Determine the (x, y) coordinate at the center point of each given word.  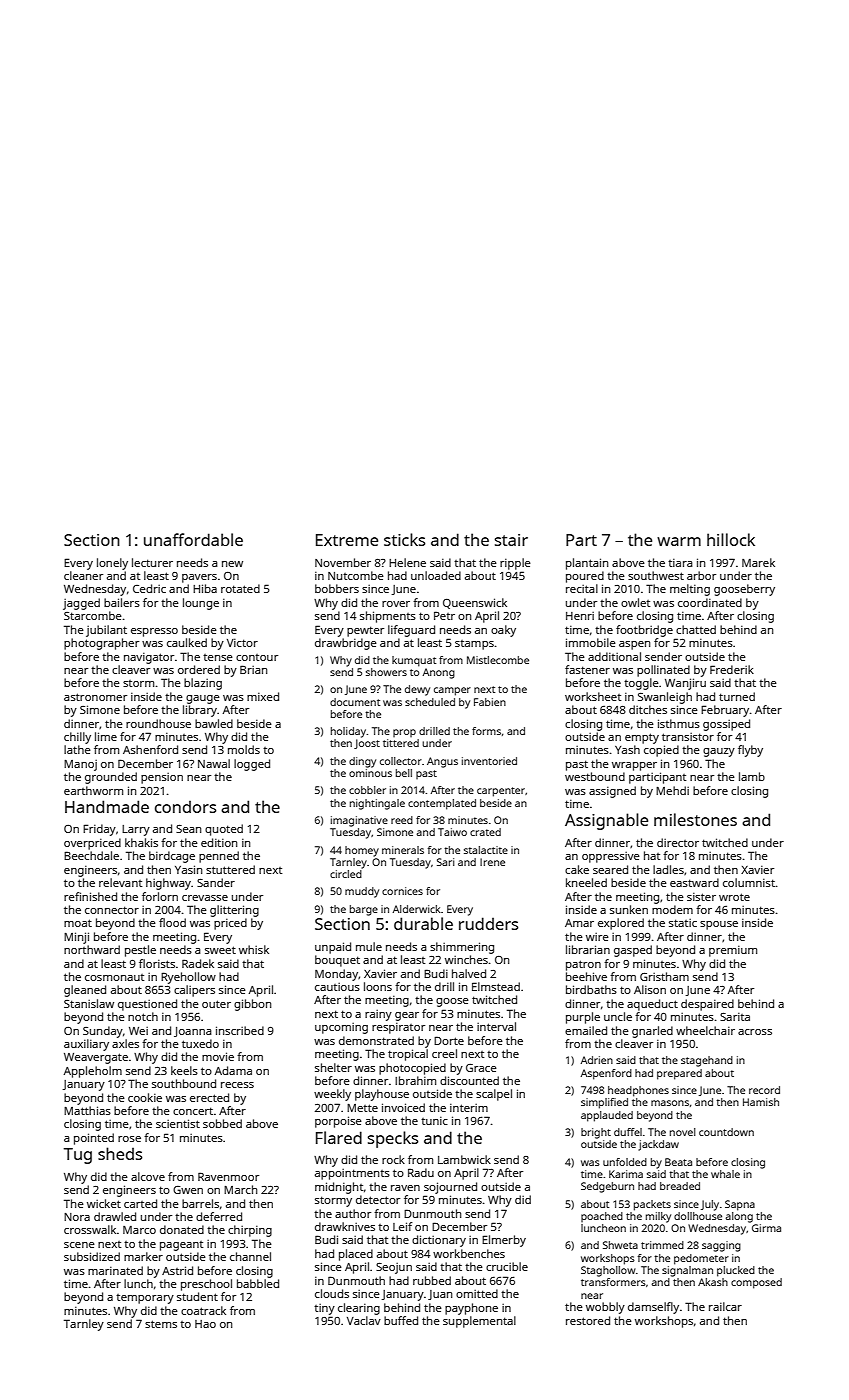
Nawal (214, 763)
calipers (194, 991)
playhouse (382, 1095)
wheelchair (705, 1030)
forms (486, 731)
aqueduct (652, 1005)
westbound (595, 776)
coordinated (710, 602)
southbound (184, 1083)
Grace (481, 1068)
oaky (503, 631)
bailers (122, 602)
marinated (115, 1270)
